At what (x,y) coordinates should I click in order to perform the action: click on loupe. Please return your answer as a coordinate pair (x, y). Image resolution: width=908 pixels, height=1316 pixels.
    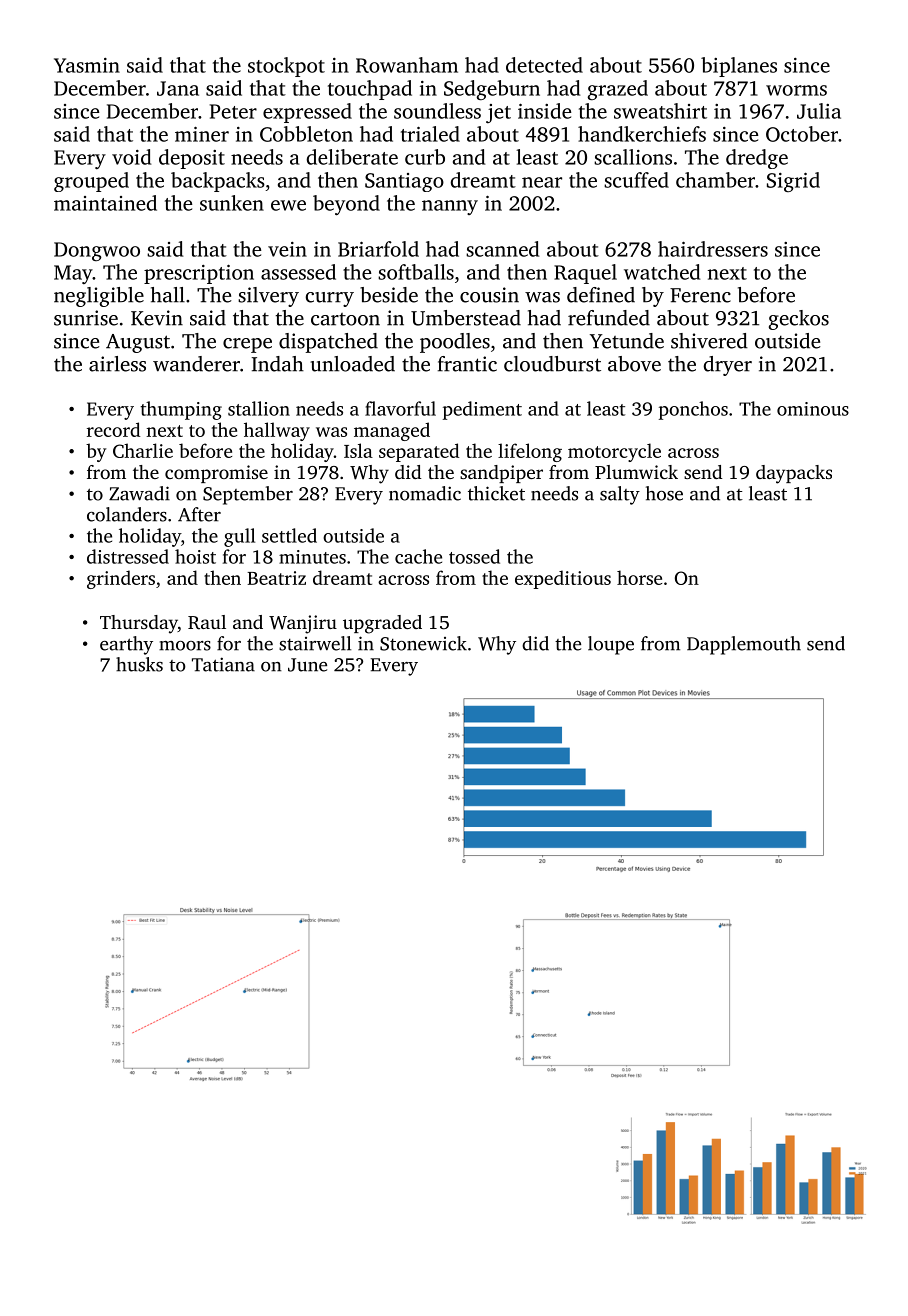
    Looking at the image, I should click on (611, 645).
